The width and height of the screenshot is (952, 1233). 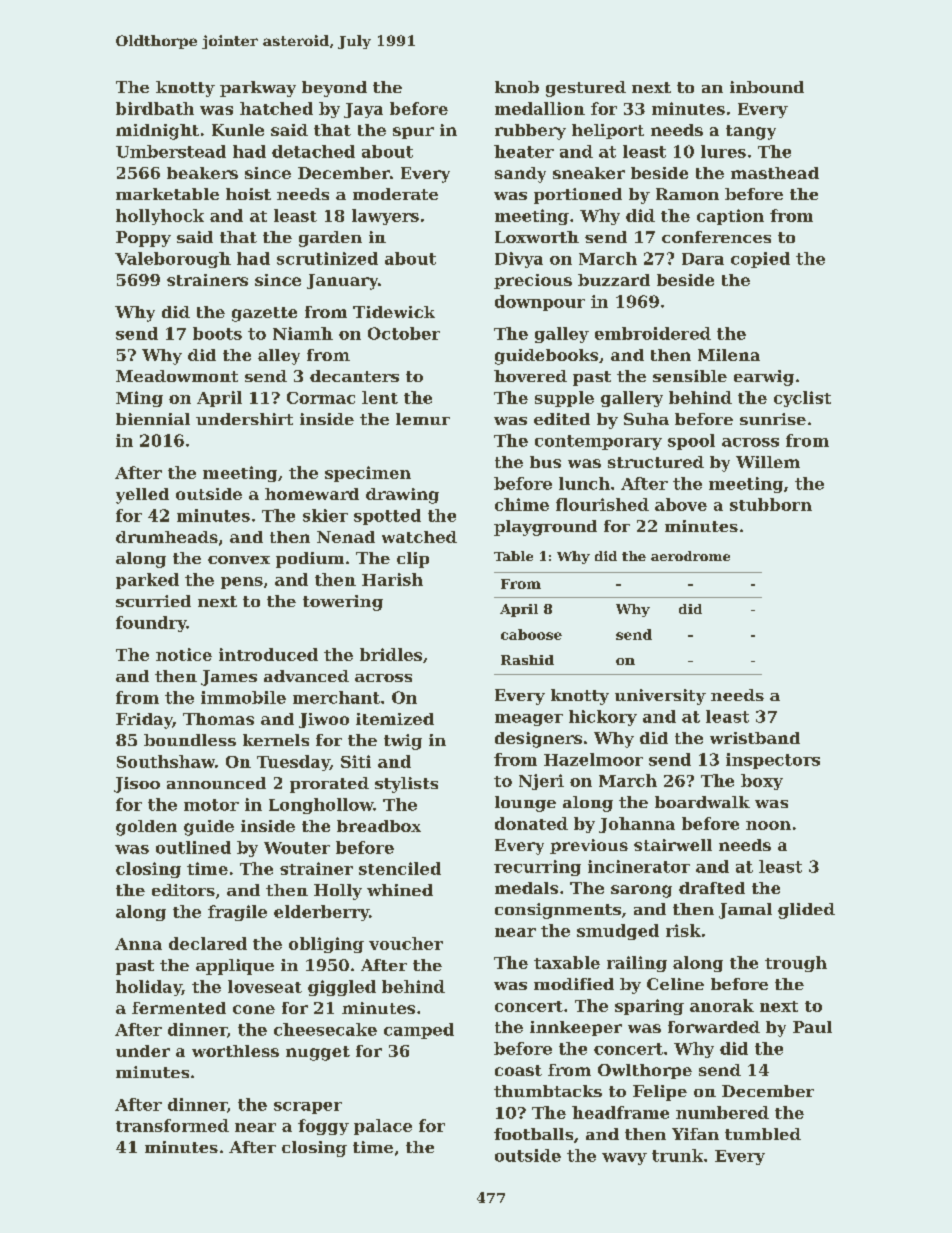 What do you see at coordinates (391, 654) in the screenshot?
I see `bridles` at bounding box center [391, 654].
